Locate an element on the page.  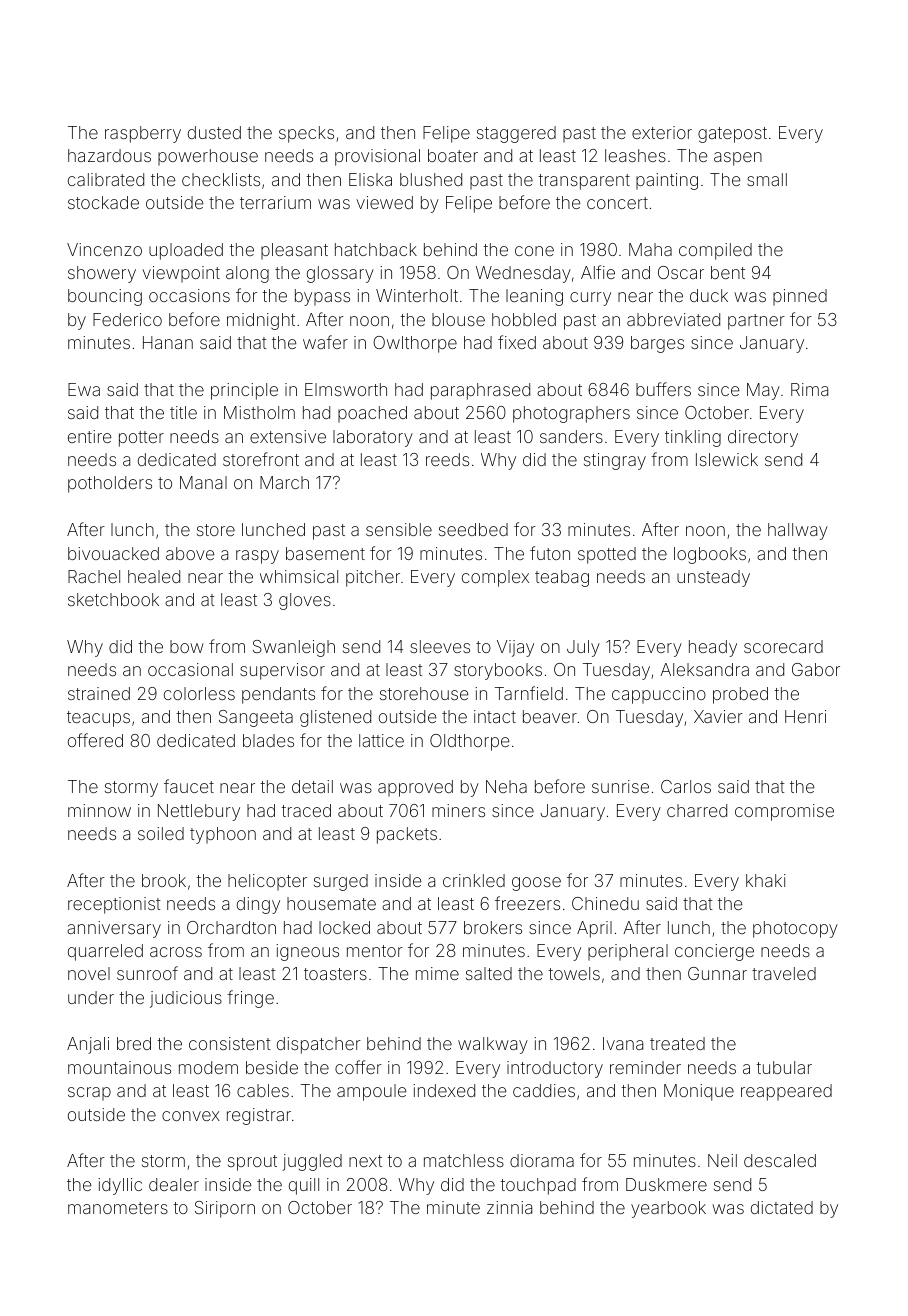
bivouacked is located at coordinates (113, 553).
